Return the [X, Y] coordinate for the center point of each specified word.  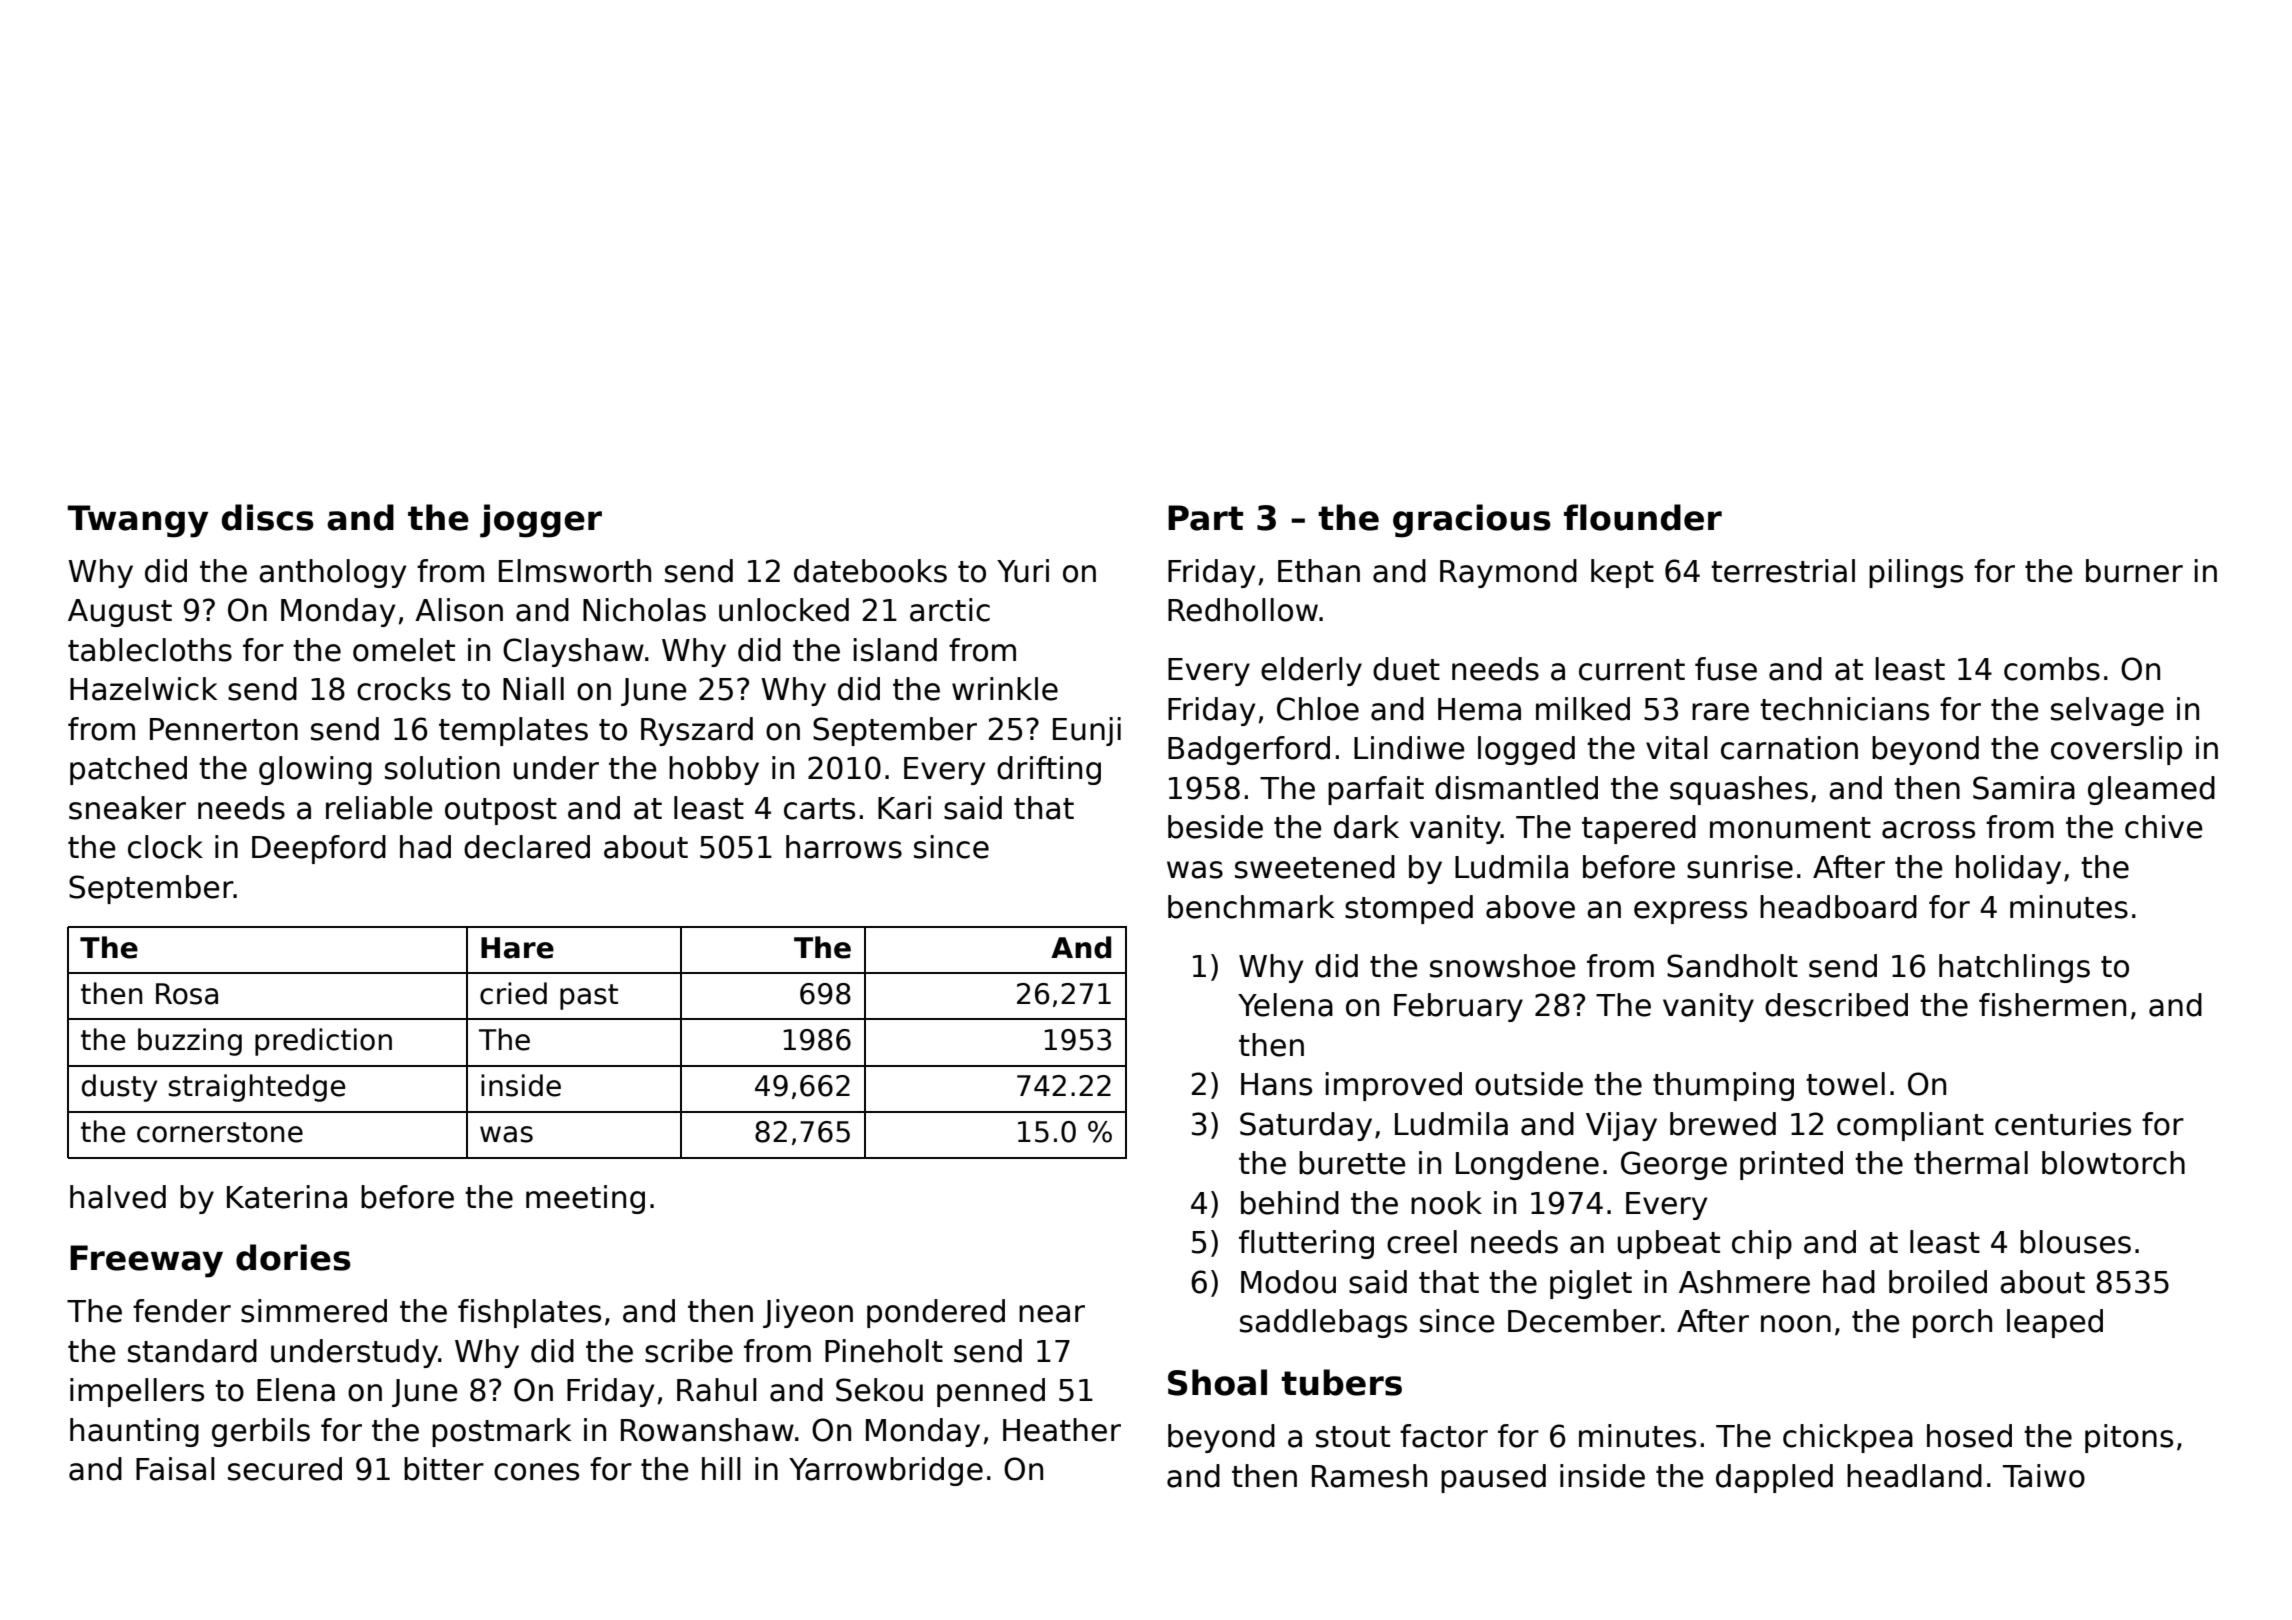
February [1458, 1007]
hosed [1969, 1436]
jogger [541, 521]
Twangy [137, 521]
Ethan [1319, 571]
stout [1353, 1437]
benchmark [1251, 907]
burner [2134, 571]
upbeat [1669, 1244]
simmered [314, 1311]
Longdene [1527, 1165]
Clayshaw [573, 652]
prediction [323, 1042]
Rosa [187, 994]
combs [2052, 669]
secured [285, 1469]
